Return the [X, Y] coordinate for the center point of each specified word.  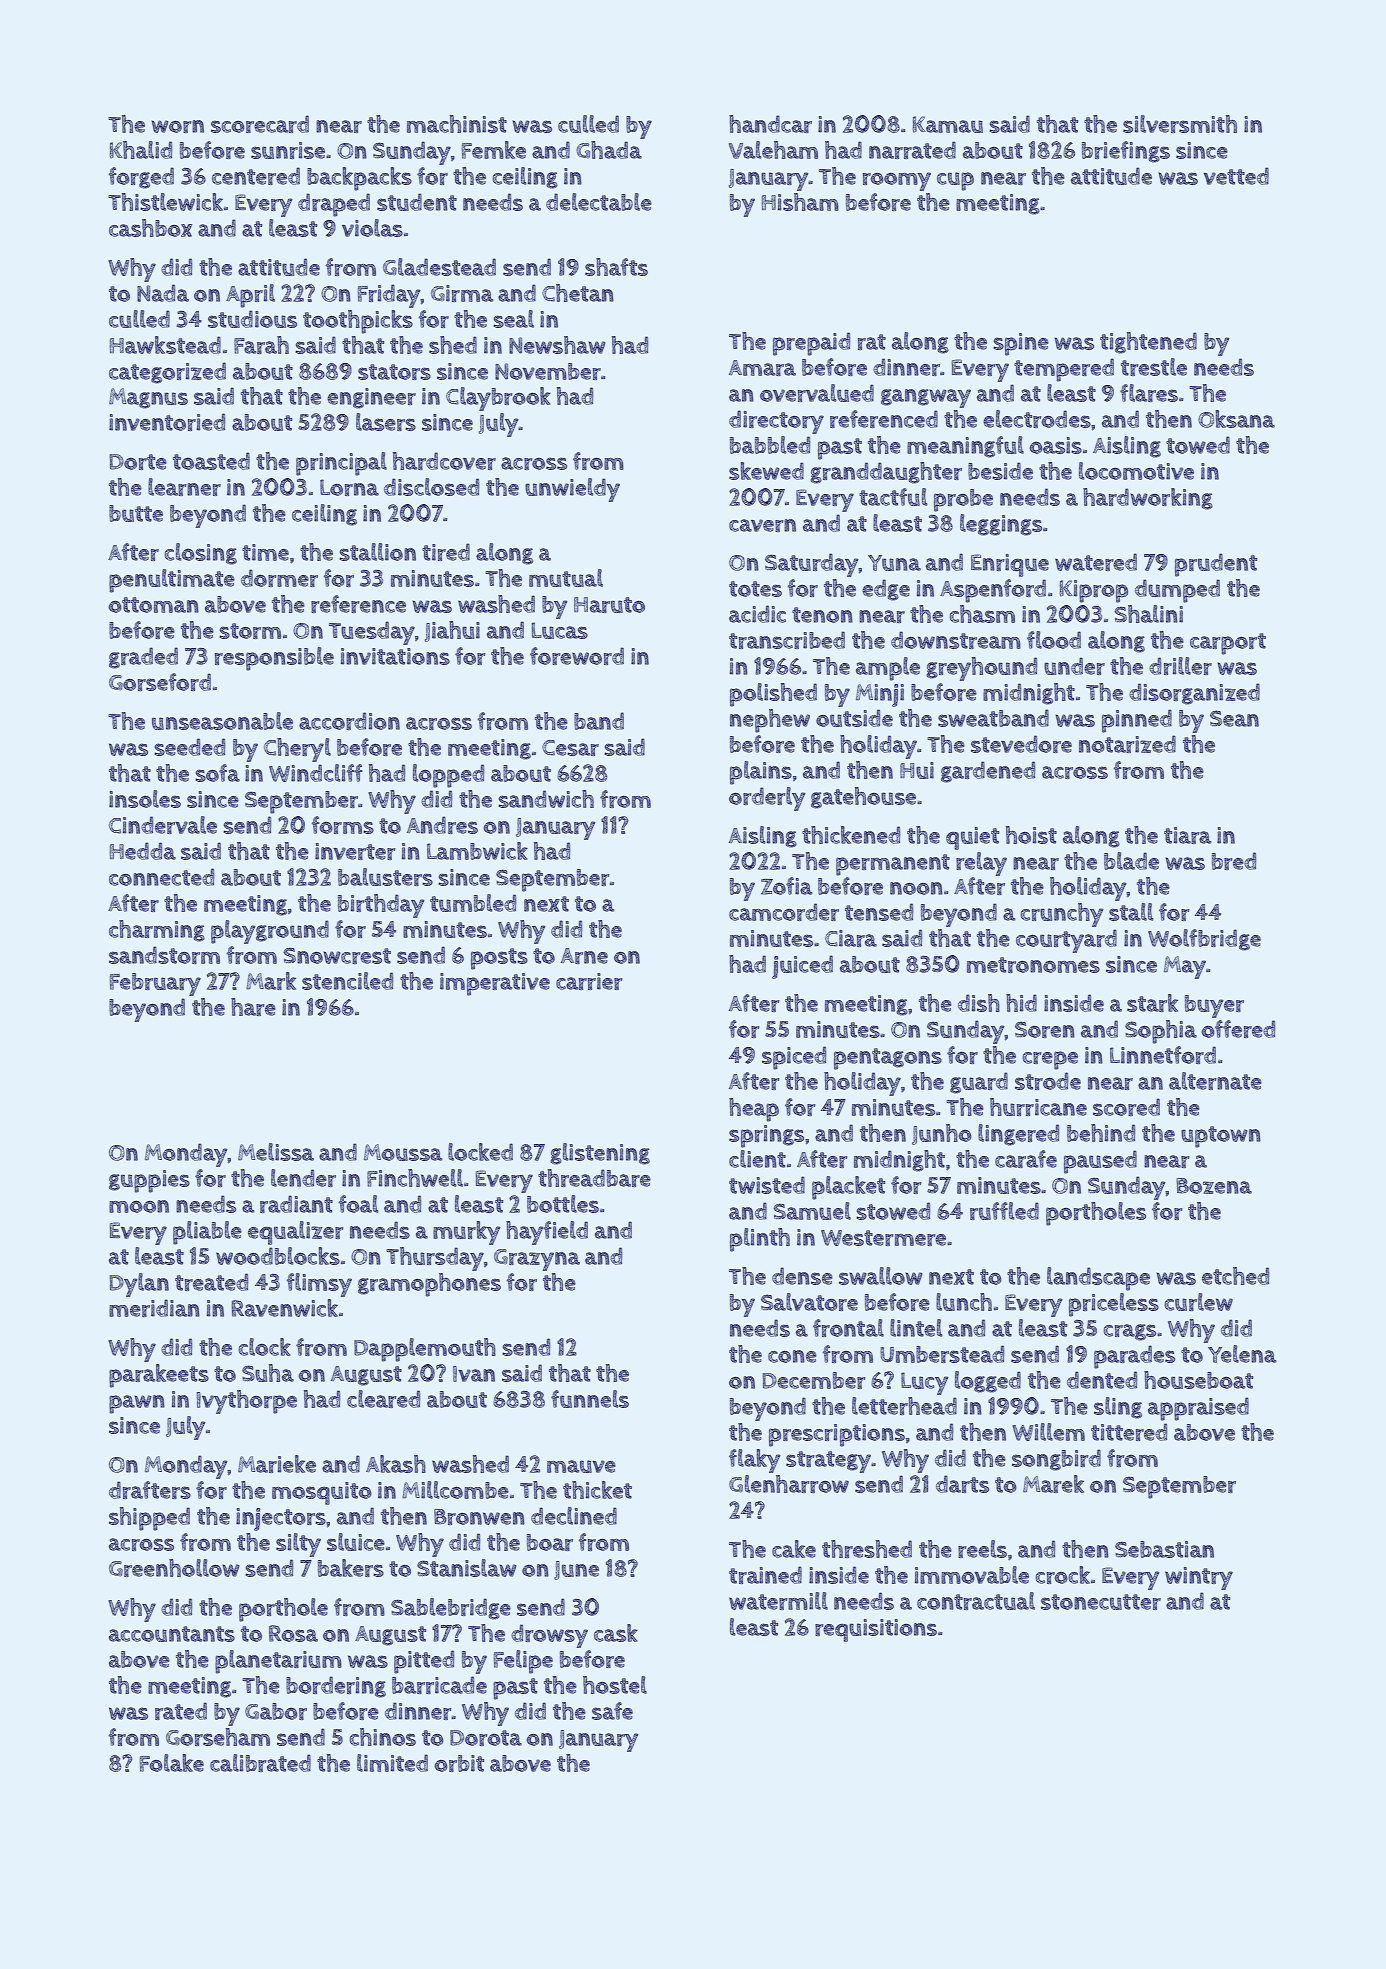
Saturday [812, 565]
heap [754, 1110]
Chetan [578, 293]
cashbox [150, 228]
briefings [1126, 152]
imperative [495, 984]
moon [139, 1206]
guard [979, 1083]
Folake [172, 1763]
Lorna [349, 487]
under [1074, 666]
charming [157, 931]
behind [1101, 1133]
